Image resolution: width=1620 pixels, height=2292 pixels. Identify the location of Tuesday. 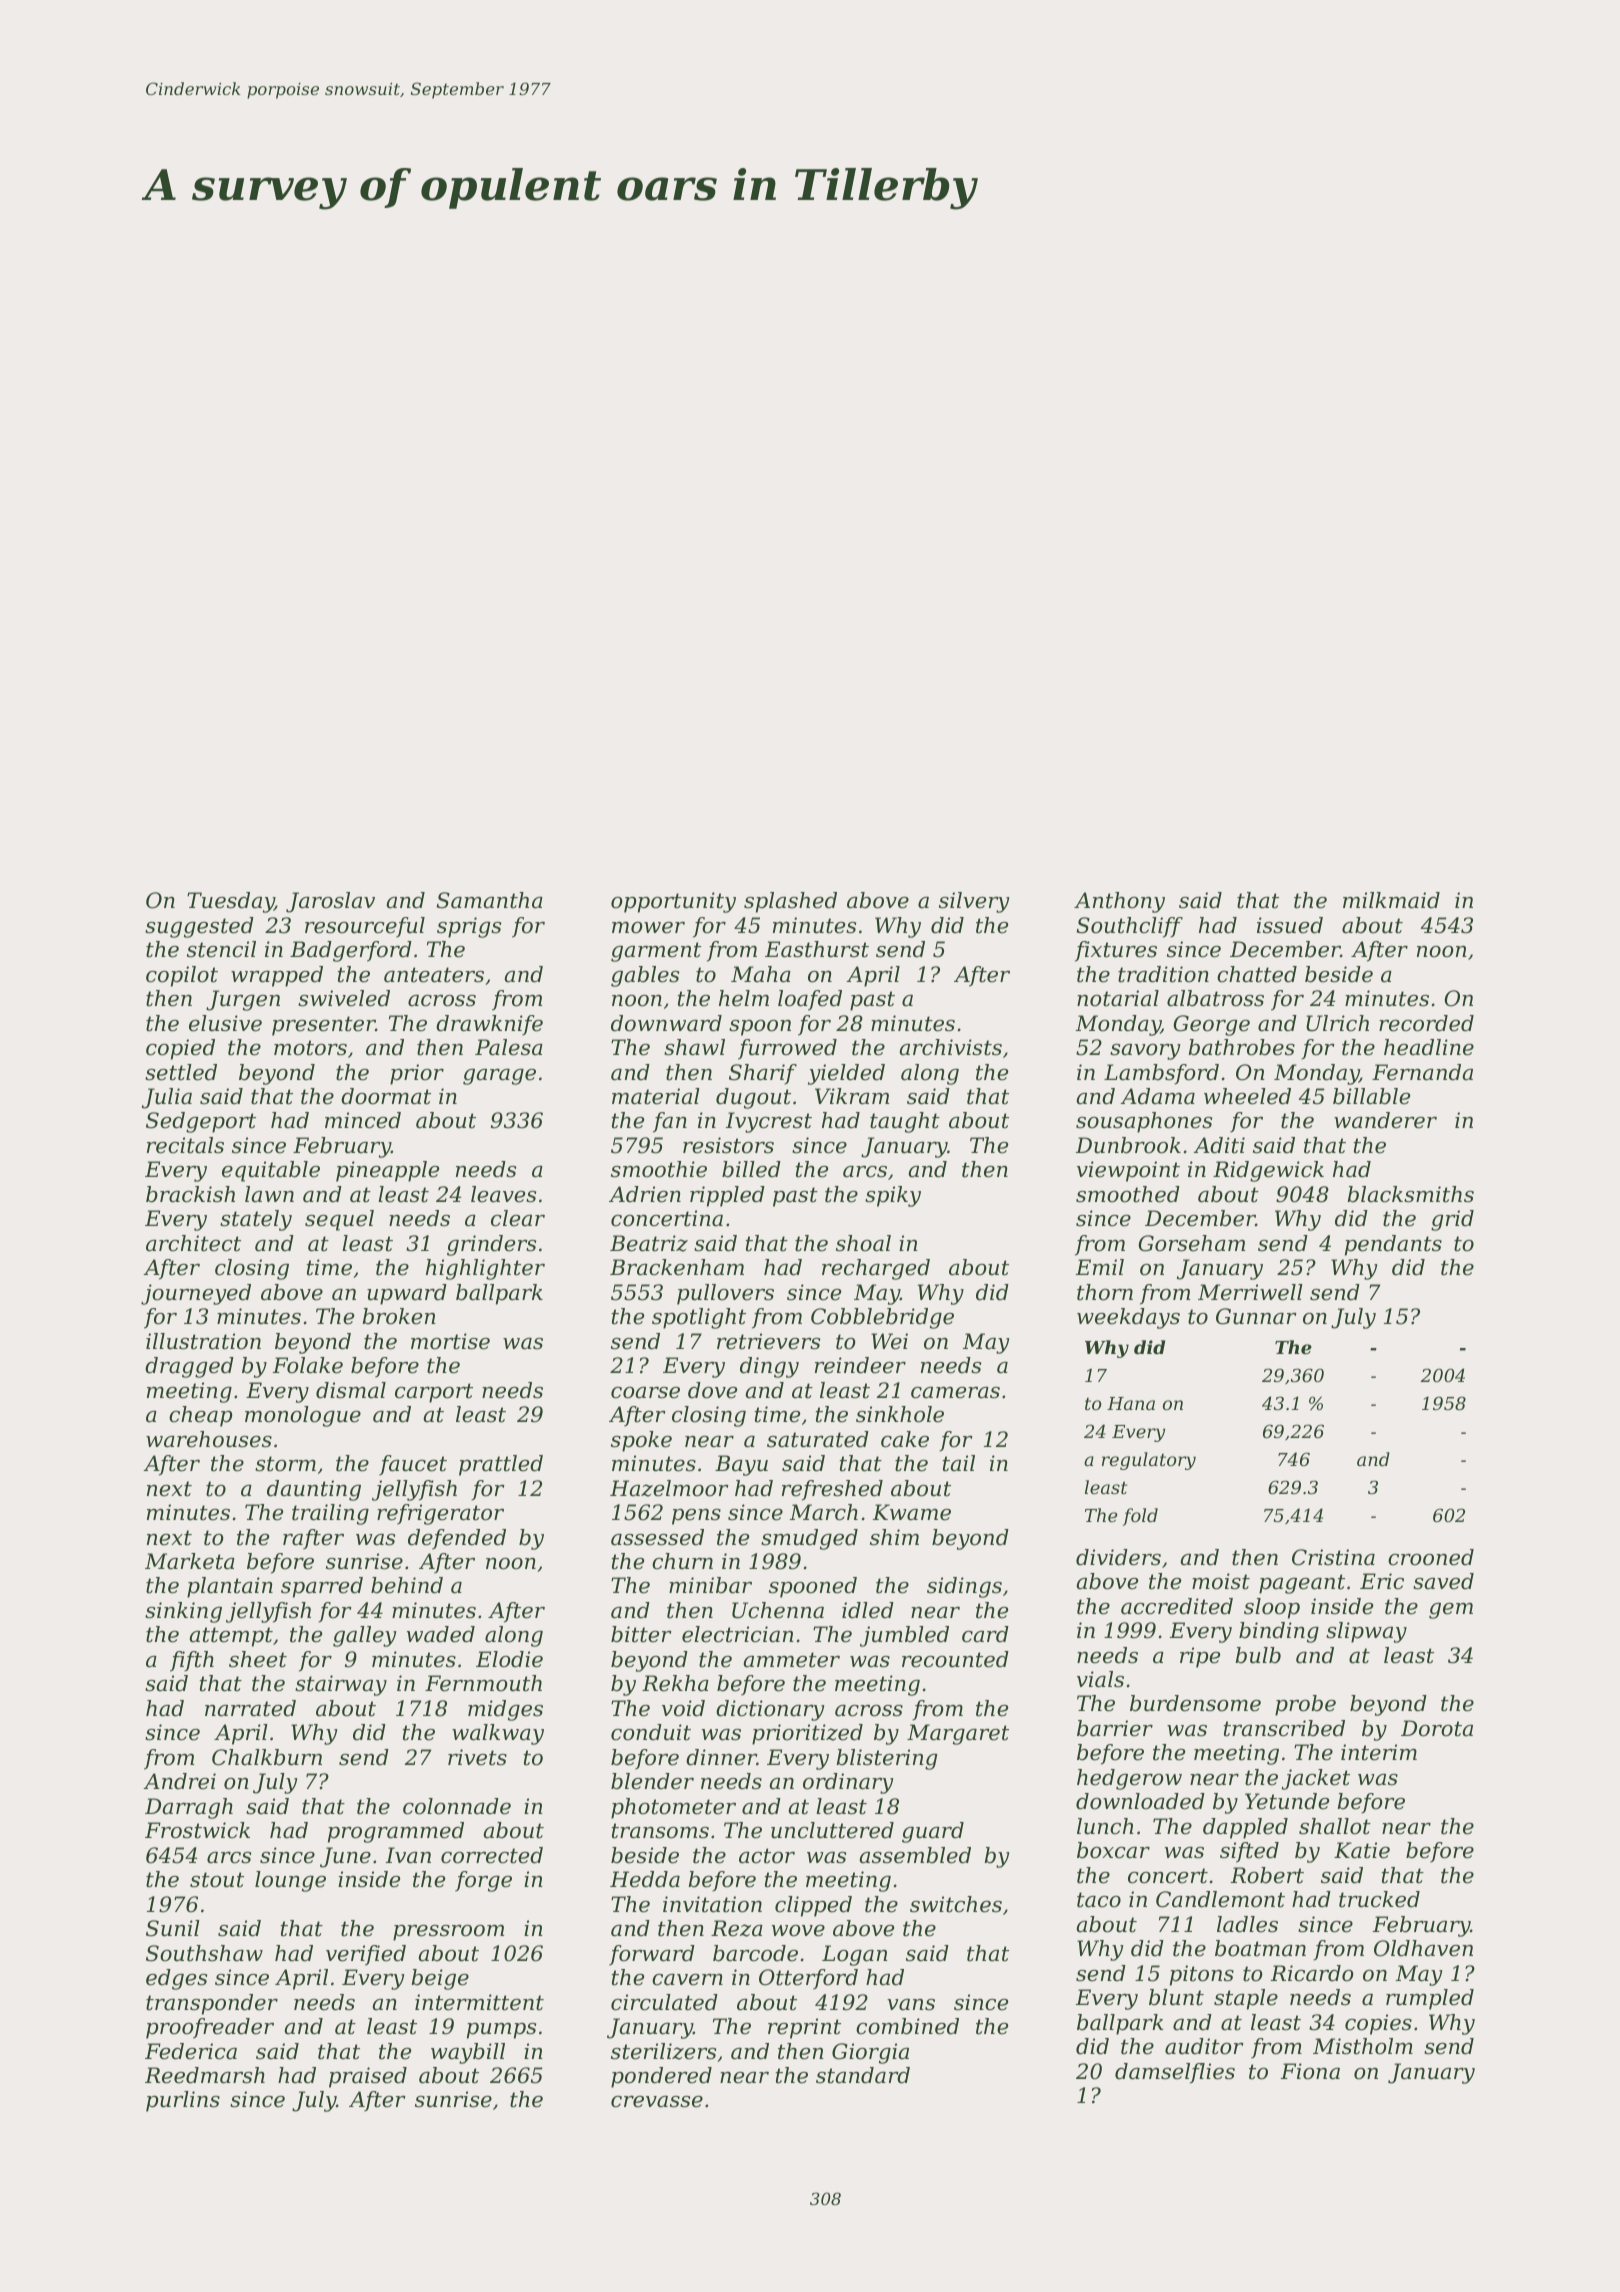
(230, 902).
